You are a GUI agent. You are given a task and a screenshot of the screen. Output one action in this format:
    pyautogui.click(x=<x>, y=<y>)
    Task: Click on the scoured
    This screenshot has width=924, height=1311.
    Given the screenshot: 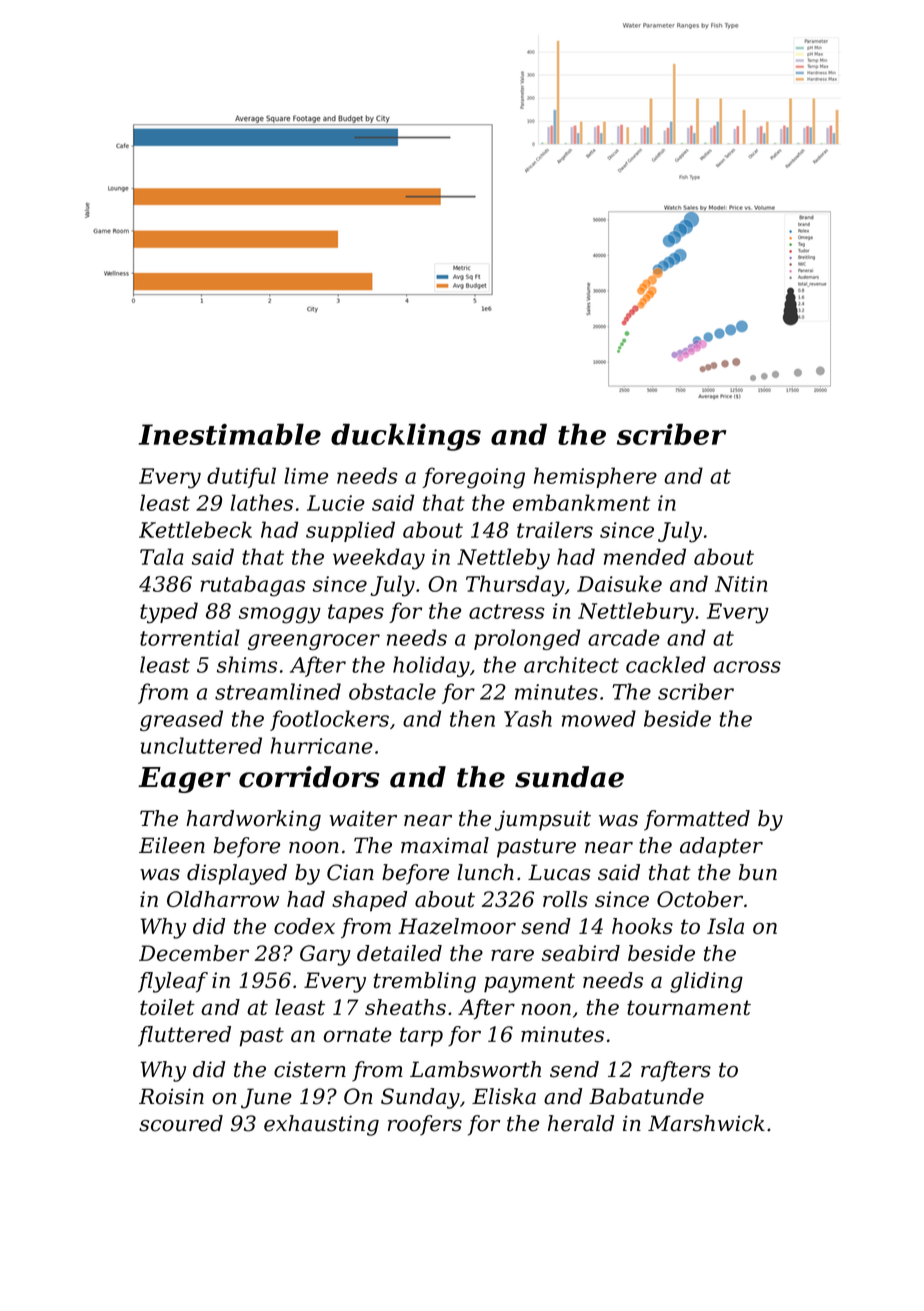 What is the action you would take?
    pyautogui.click(x=181, y=1123)
